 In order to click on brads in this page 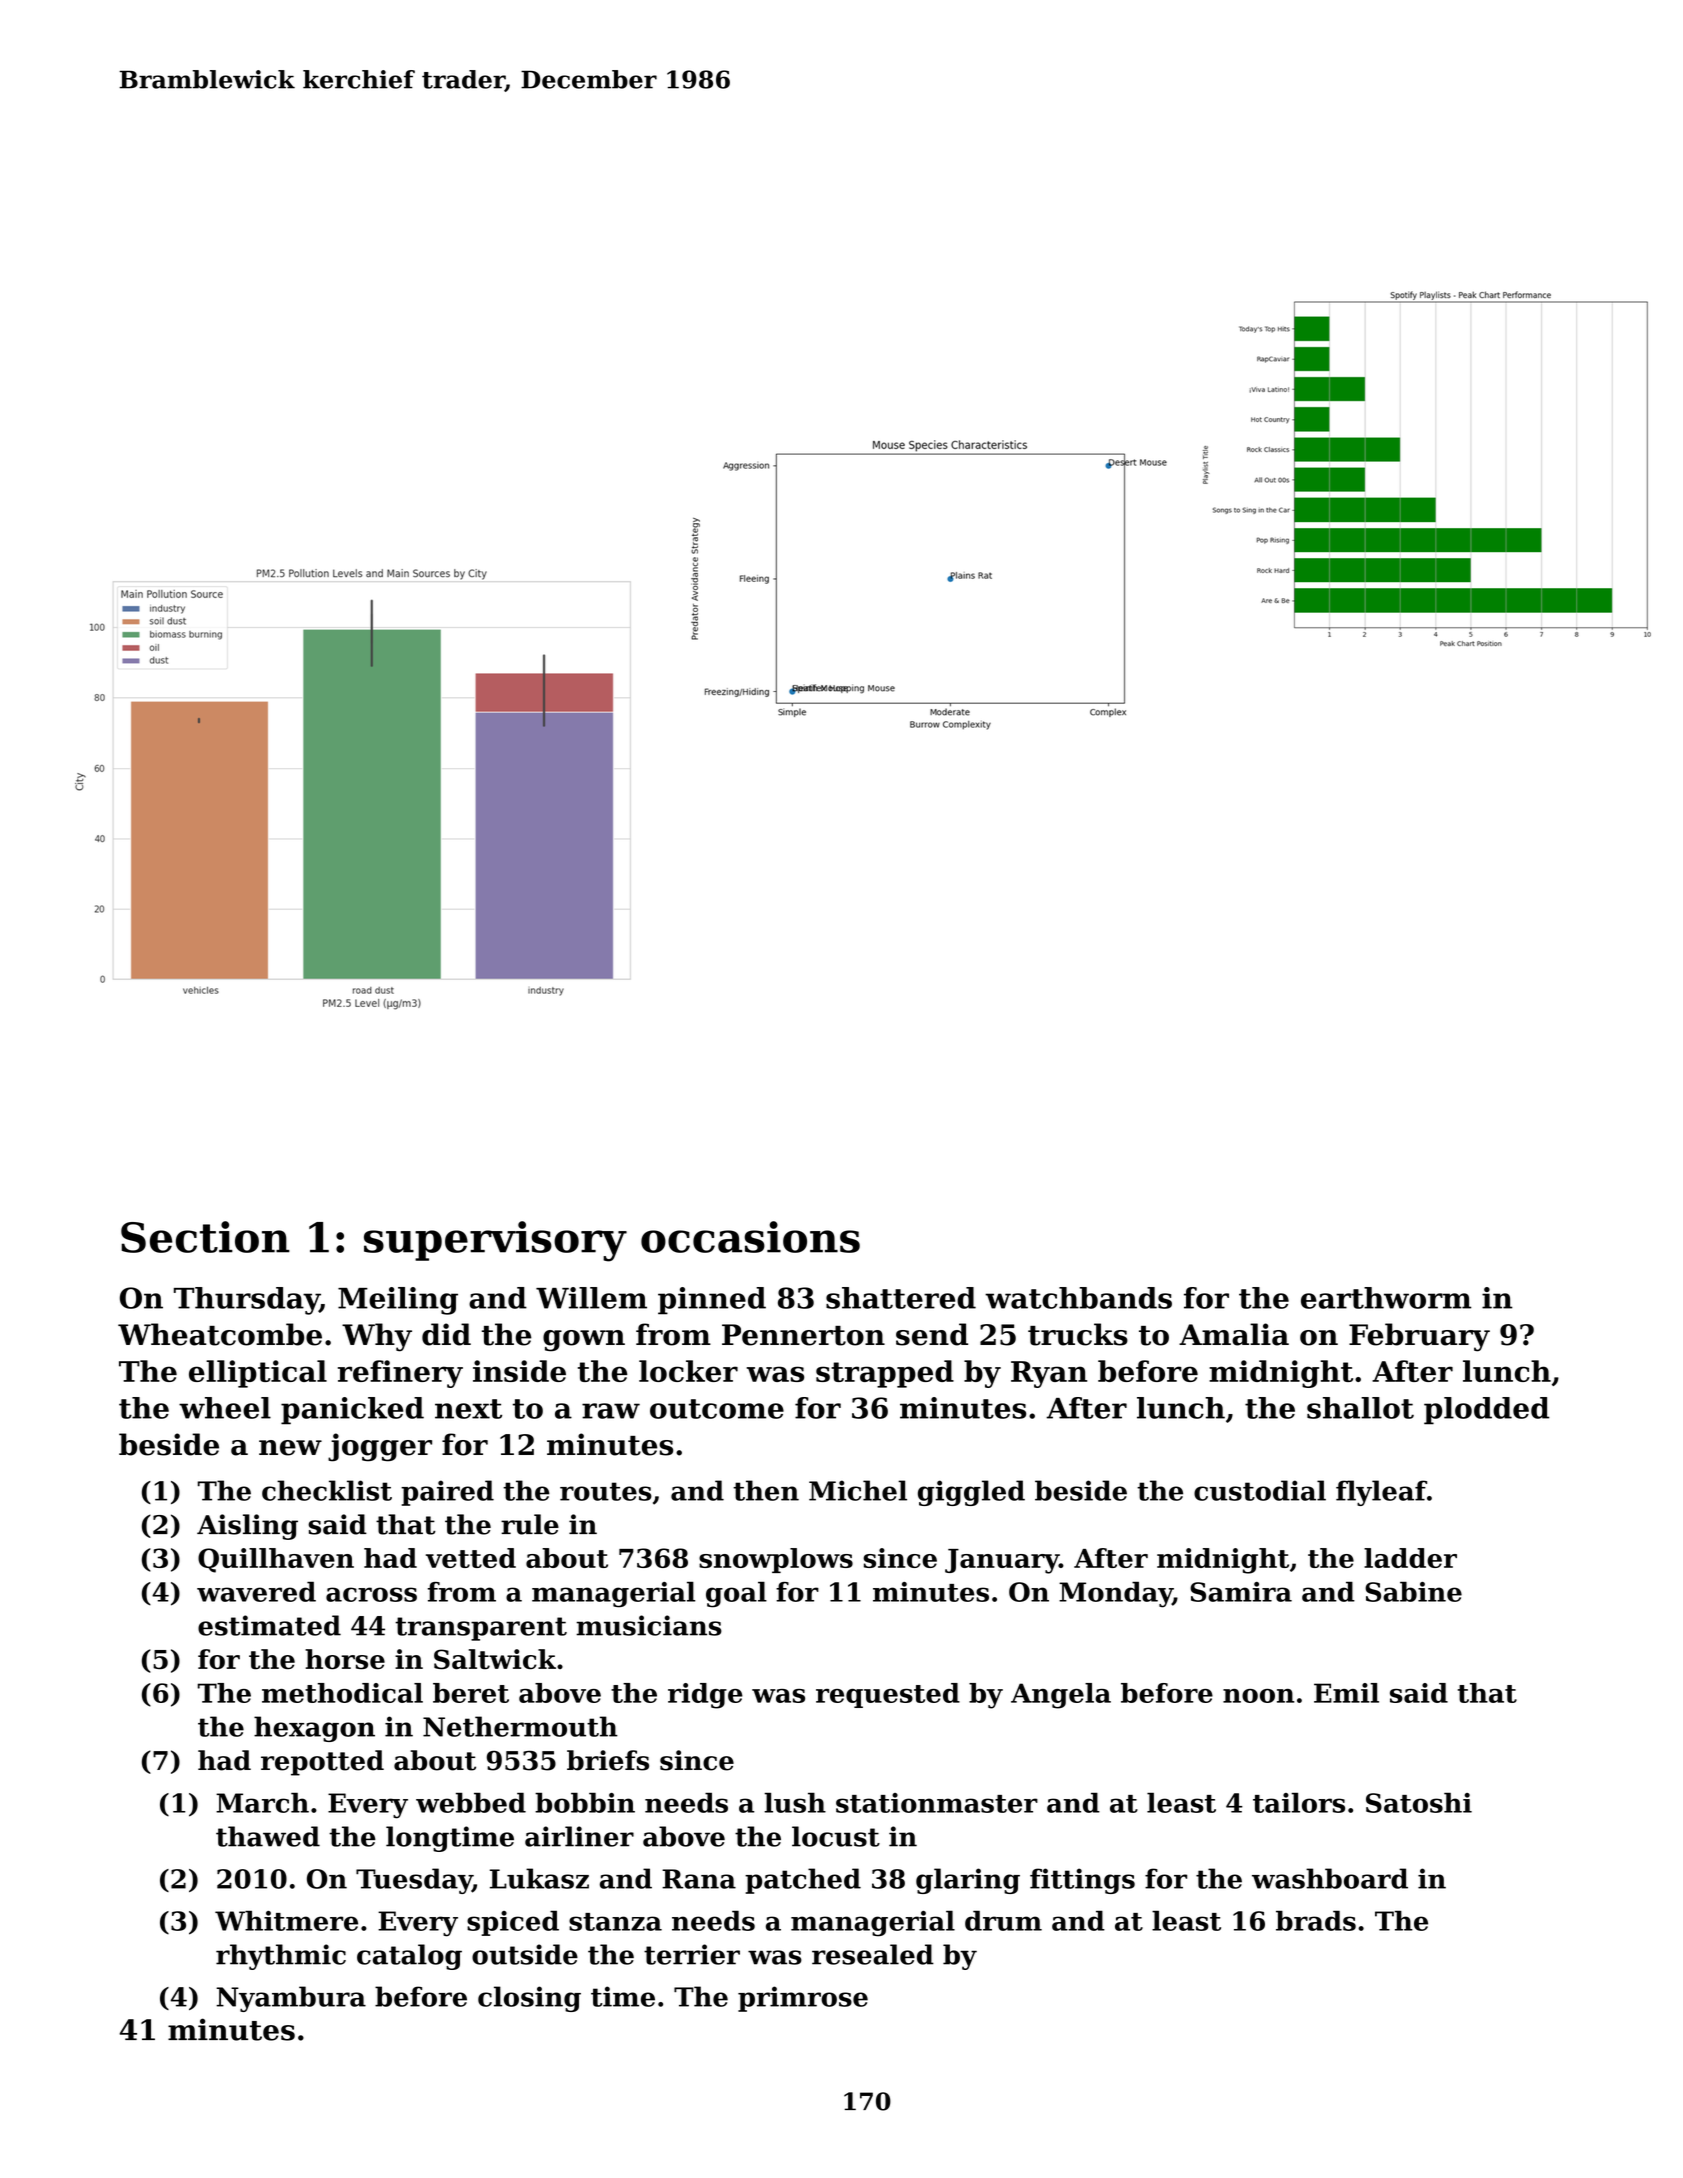, I will do `click(1316, 1921)`.
